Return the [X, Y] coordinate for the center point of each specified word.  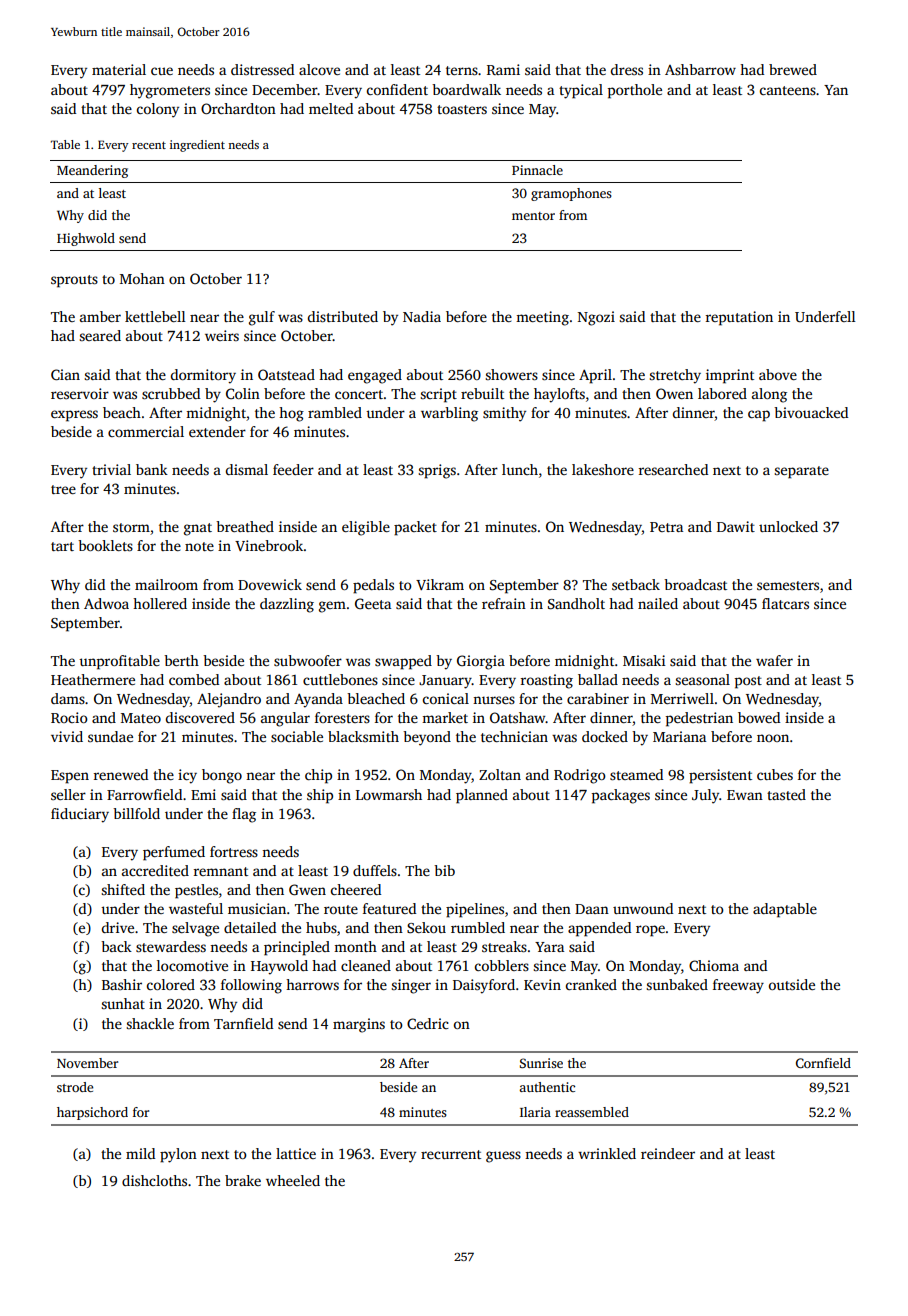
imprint [730, 376]
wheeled [293, 1180]
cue [162, 71]
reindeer [668, 1153]
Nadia [422, 316]
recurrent [451, 1154]
